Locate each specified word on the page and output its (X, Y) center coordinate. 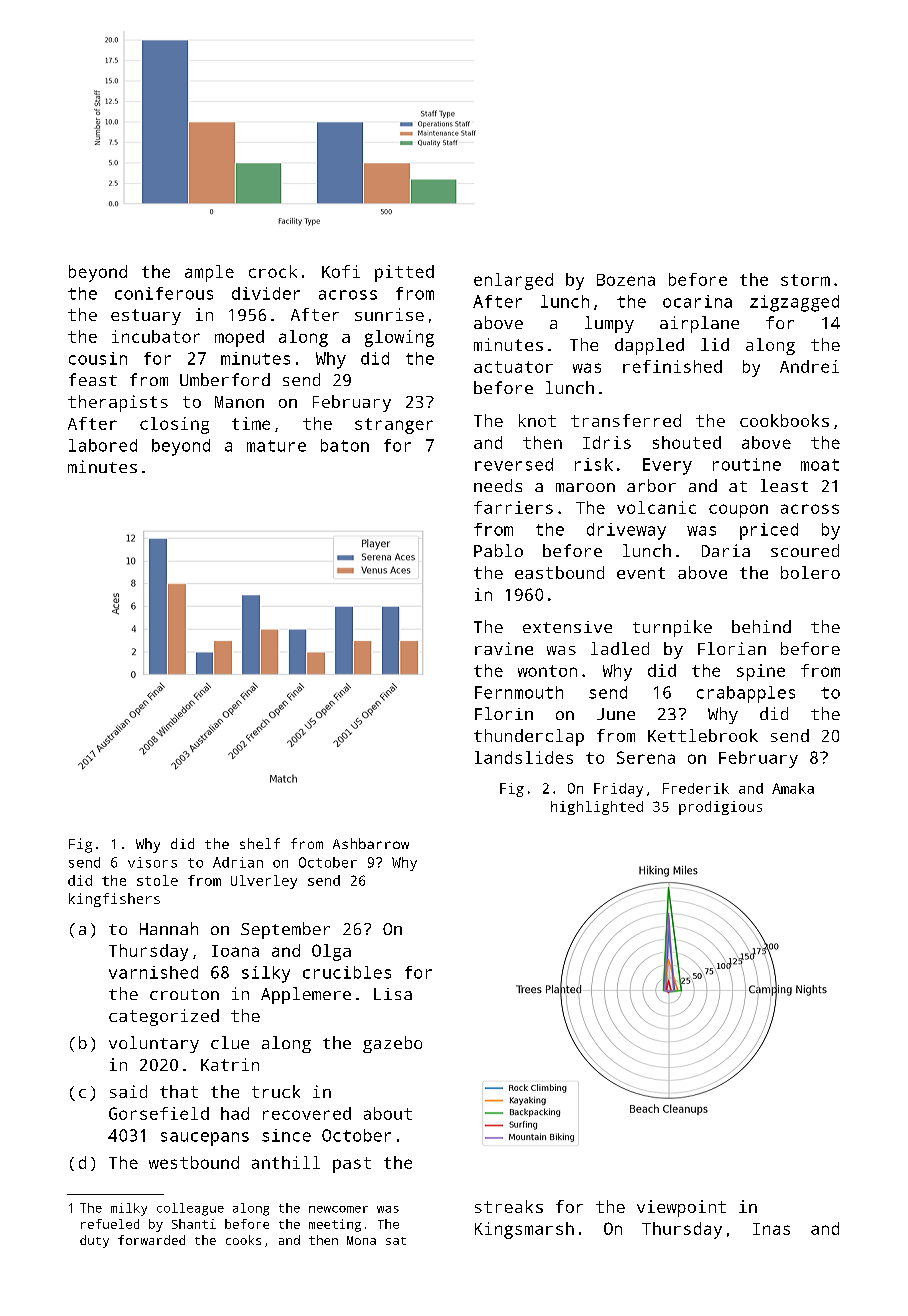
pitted (404, 273)
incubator (156, 336)
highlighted (597, 808)
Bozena (626, 280)
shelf (260, 843)
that (179, 1091)
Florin (504, 713)
